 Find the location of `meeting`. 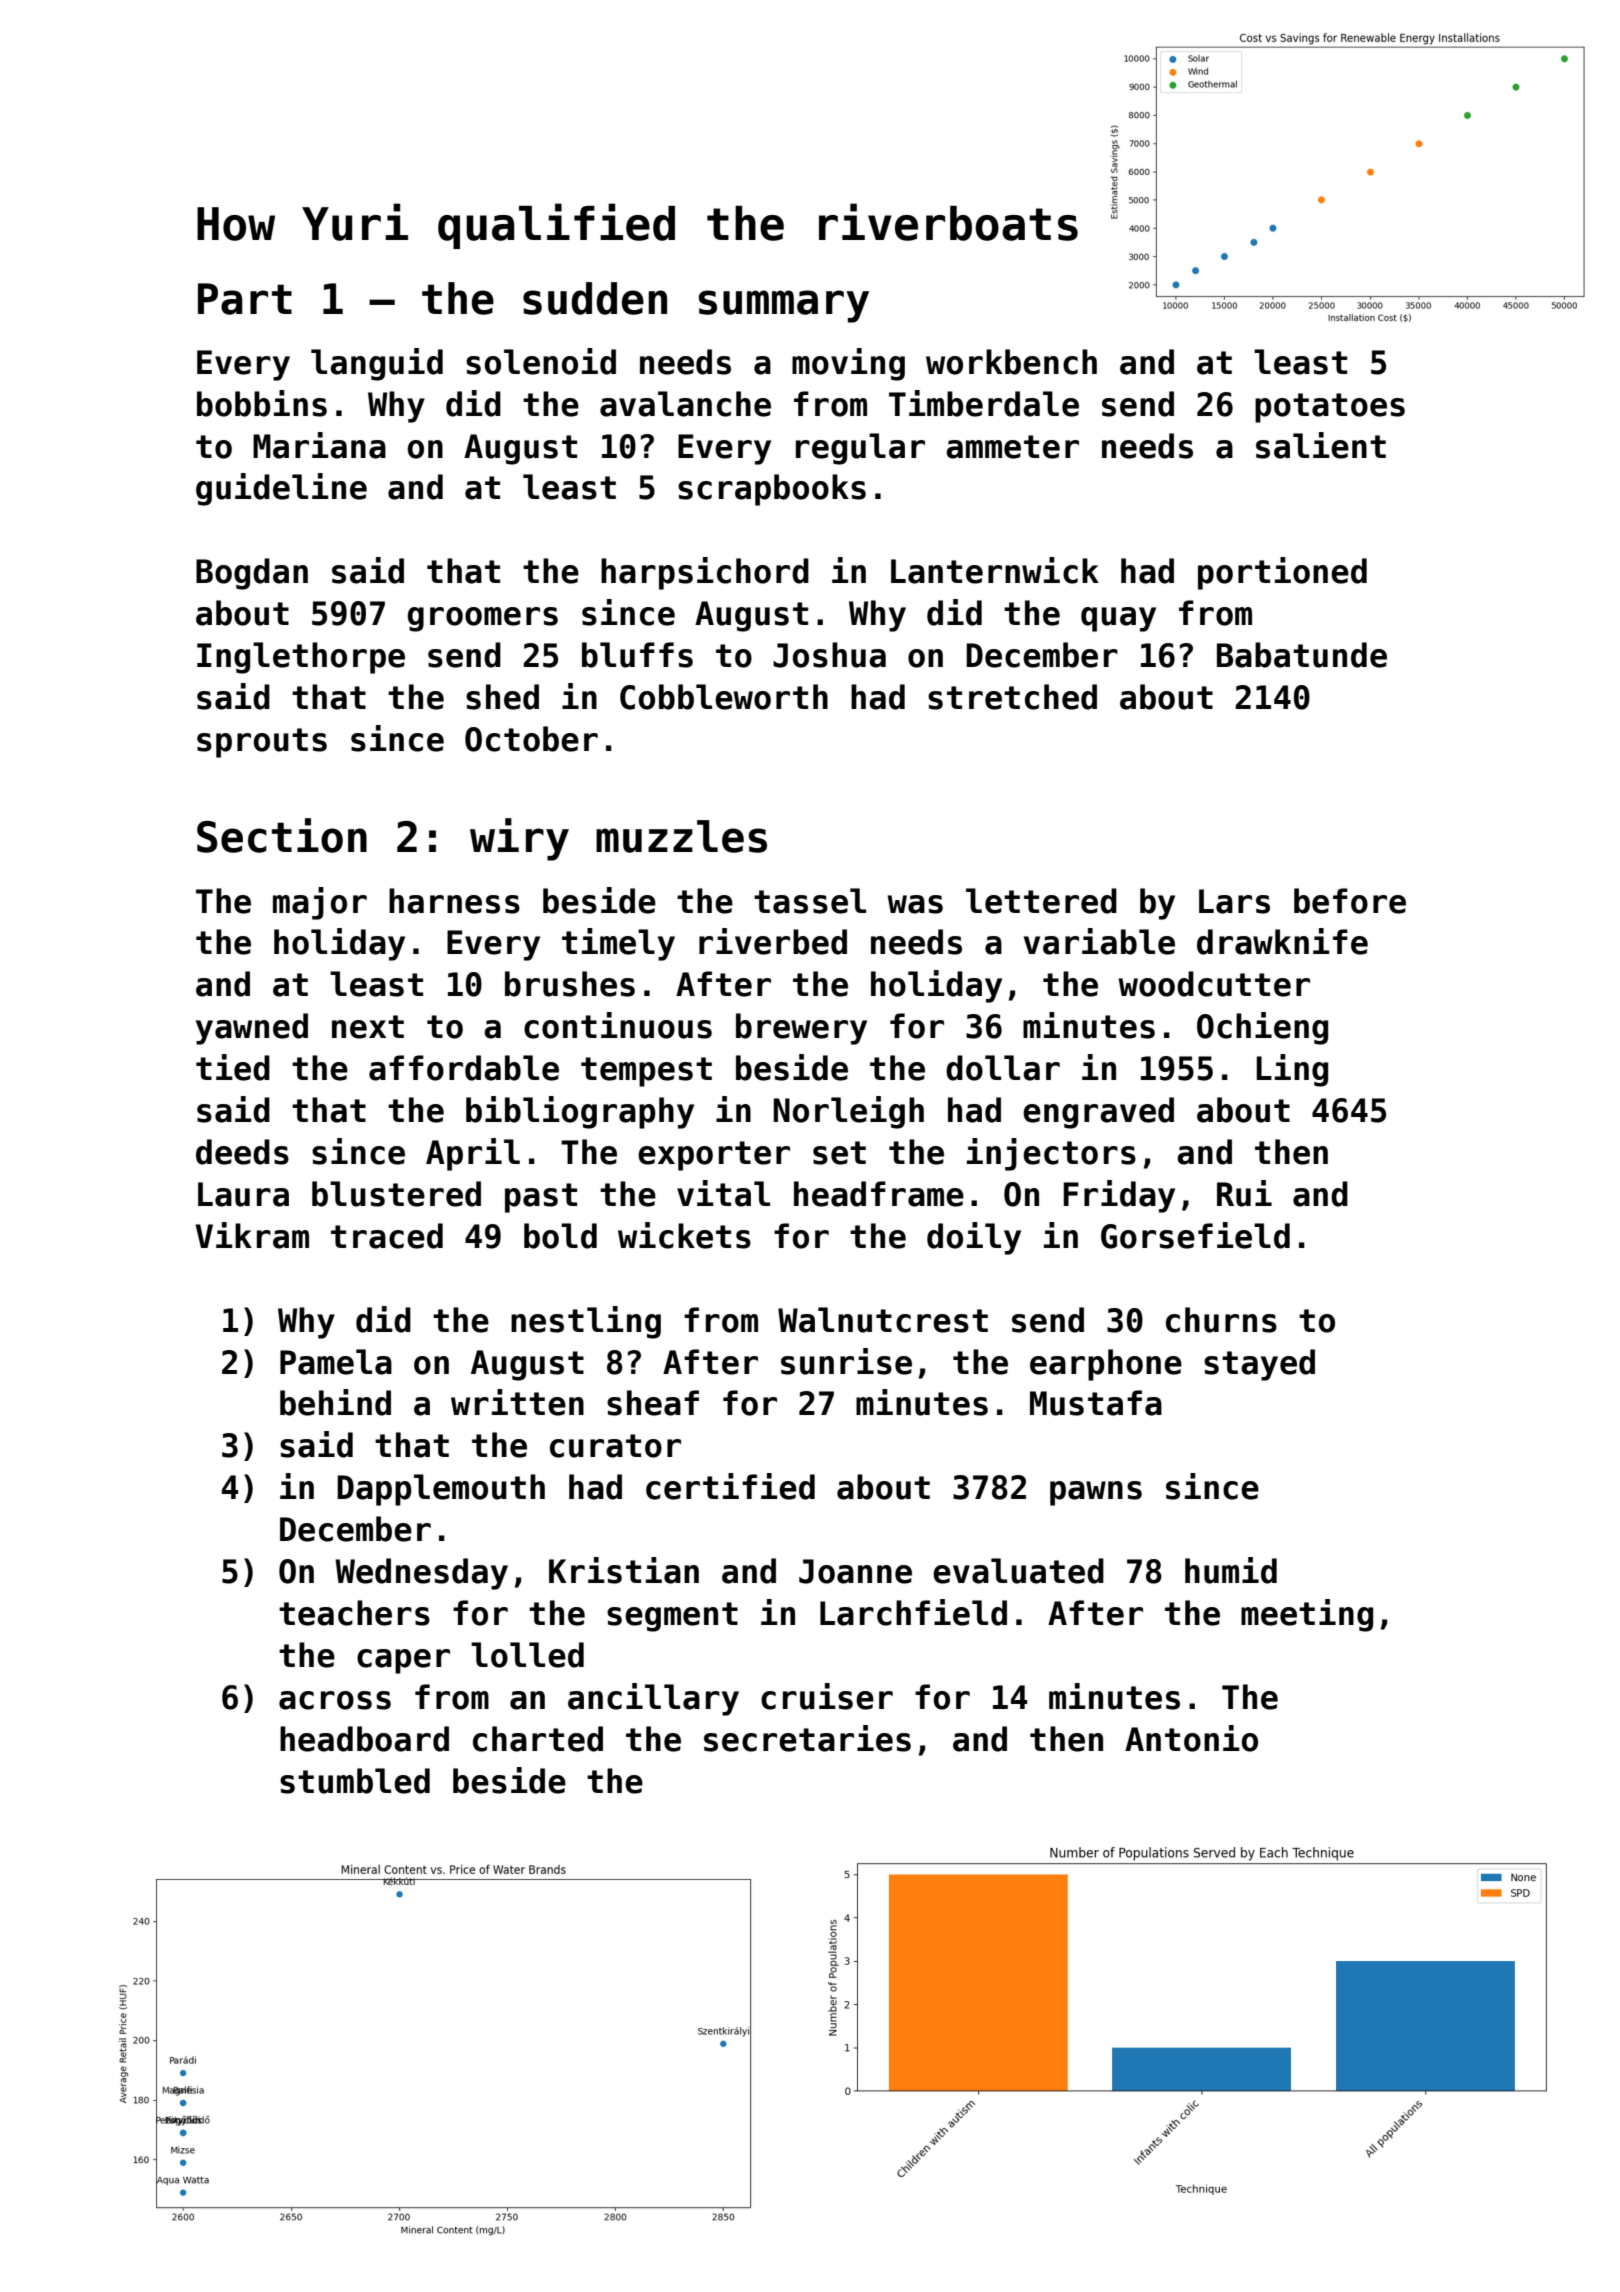

meeting is located at coordinates (1307, 1615).
